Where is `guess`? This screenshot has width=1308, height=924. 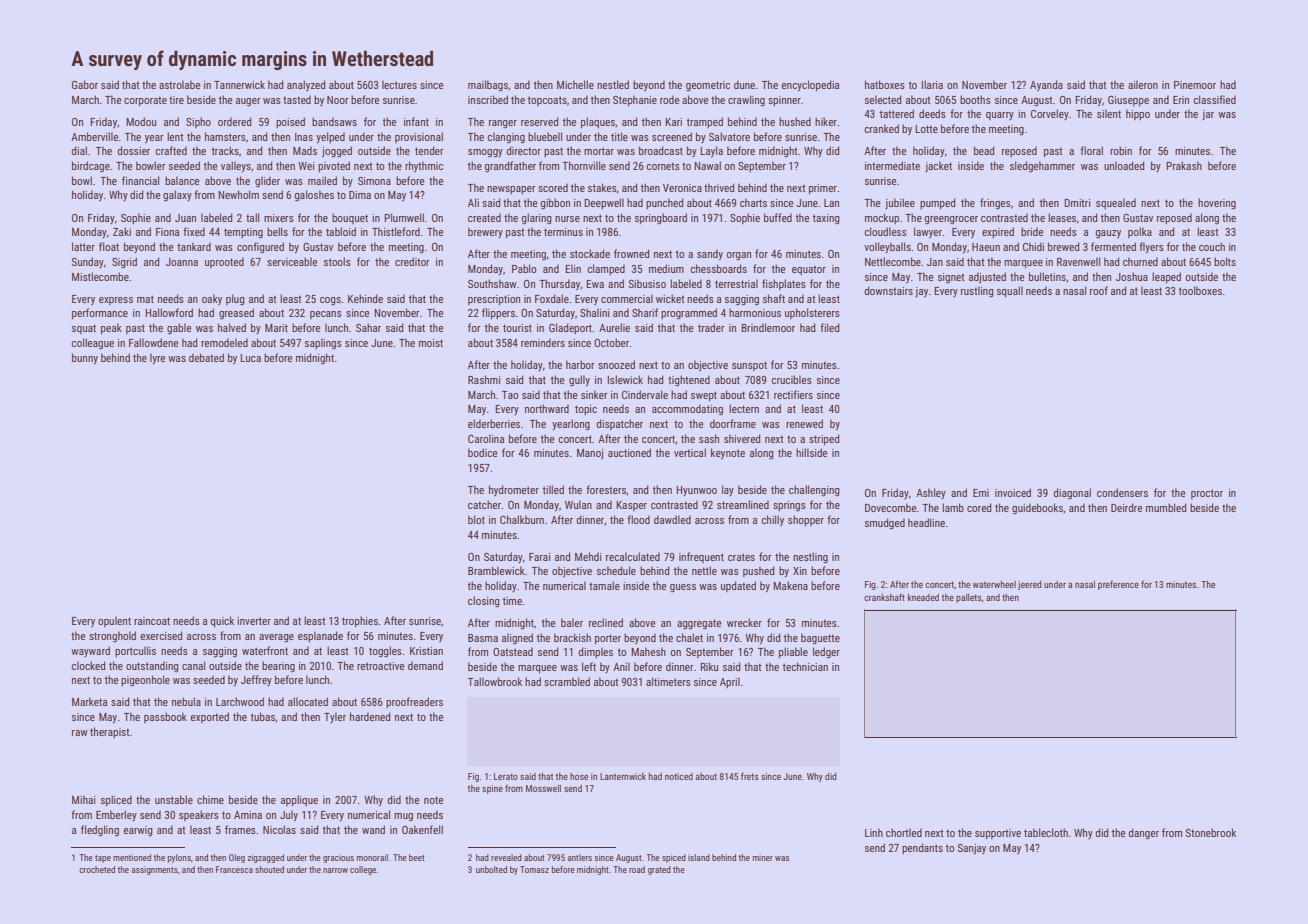
guess is located at coordinates (683, 588).
